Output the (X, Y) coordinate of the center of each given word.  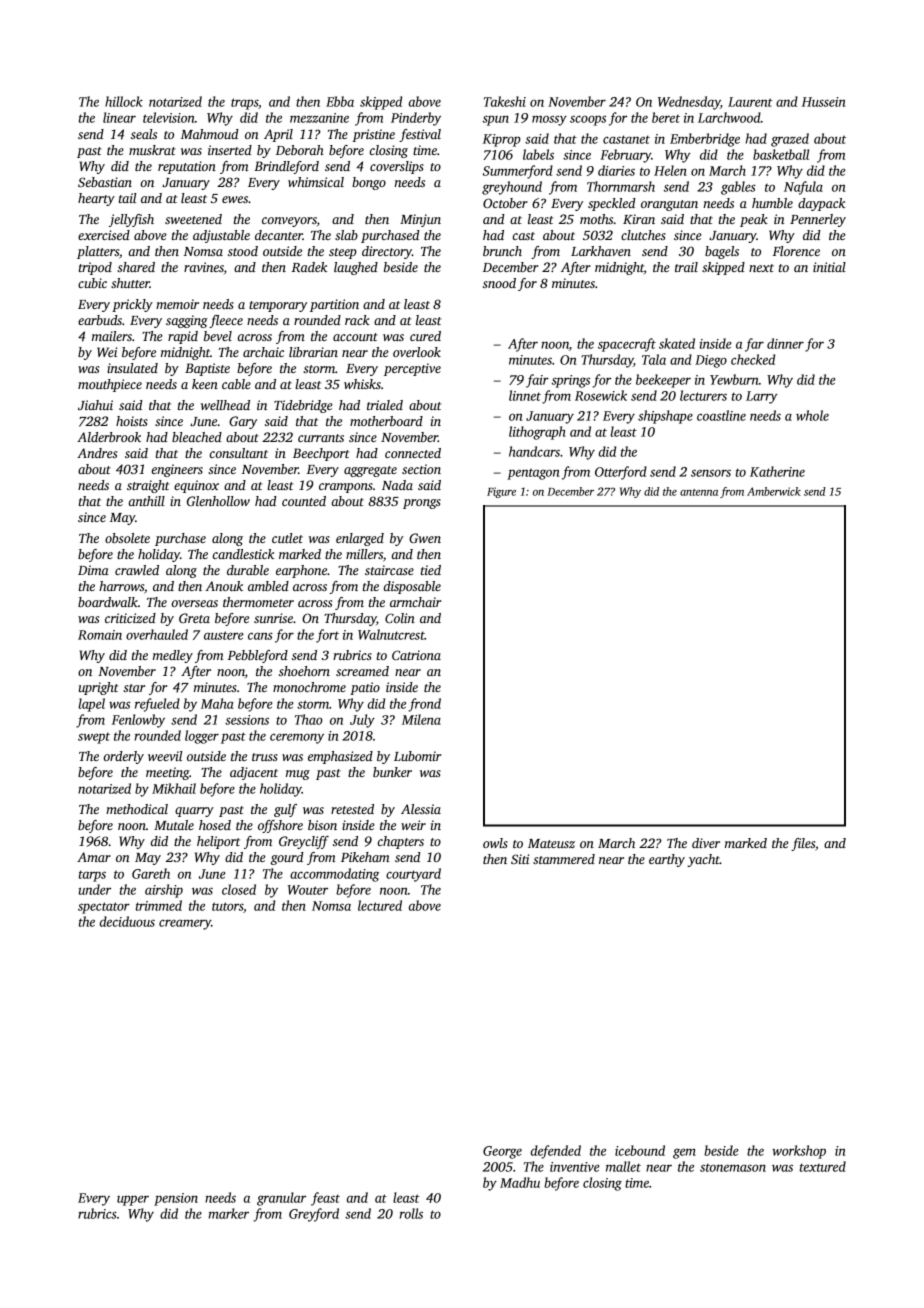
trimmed (159, 905)
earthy (667, 860)
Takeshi (505, 101)
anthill (147, 501)
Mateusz (551, 843)
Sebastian (105, 182)
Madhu (520, 1182)
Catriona (416, 655)
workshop (799, 1152)
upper (133, 1200)
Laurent (750, 102)
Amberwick (774, 491)
